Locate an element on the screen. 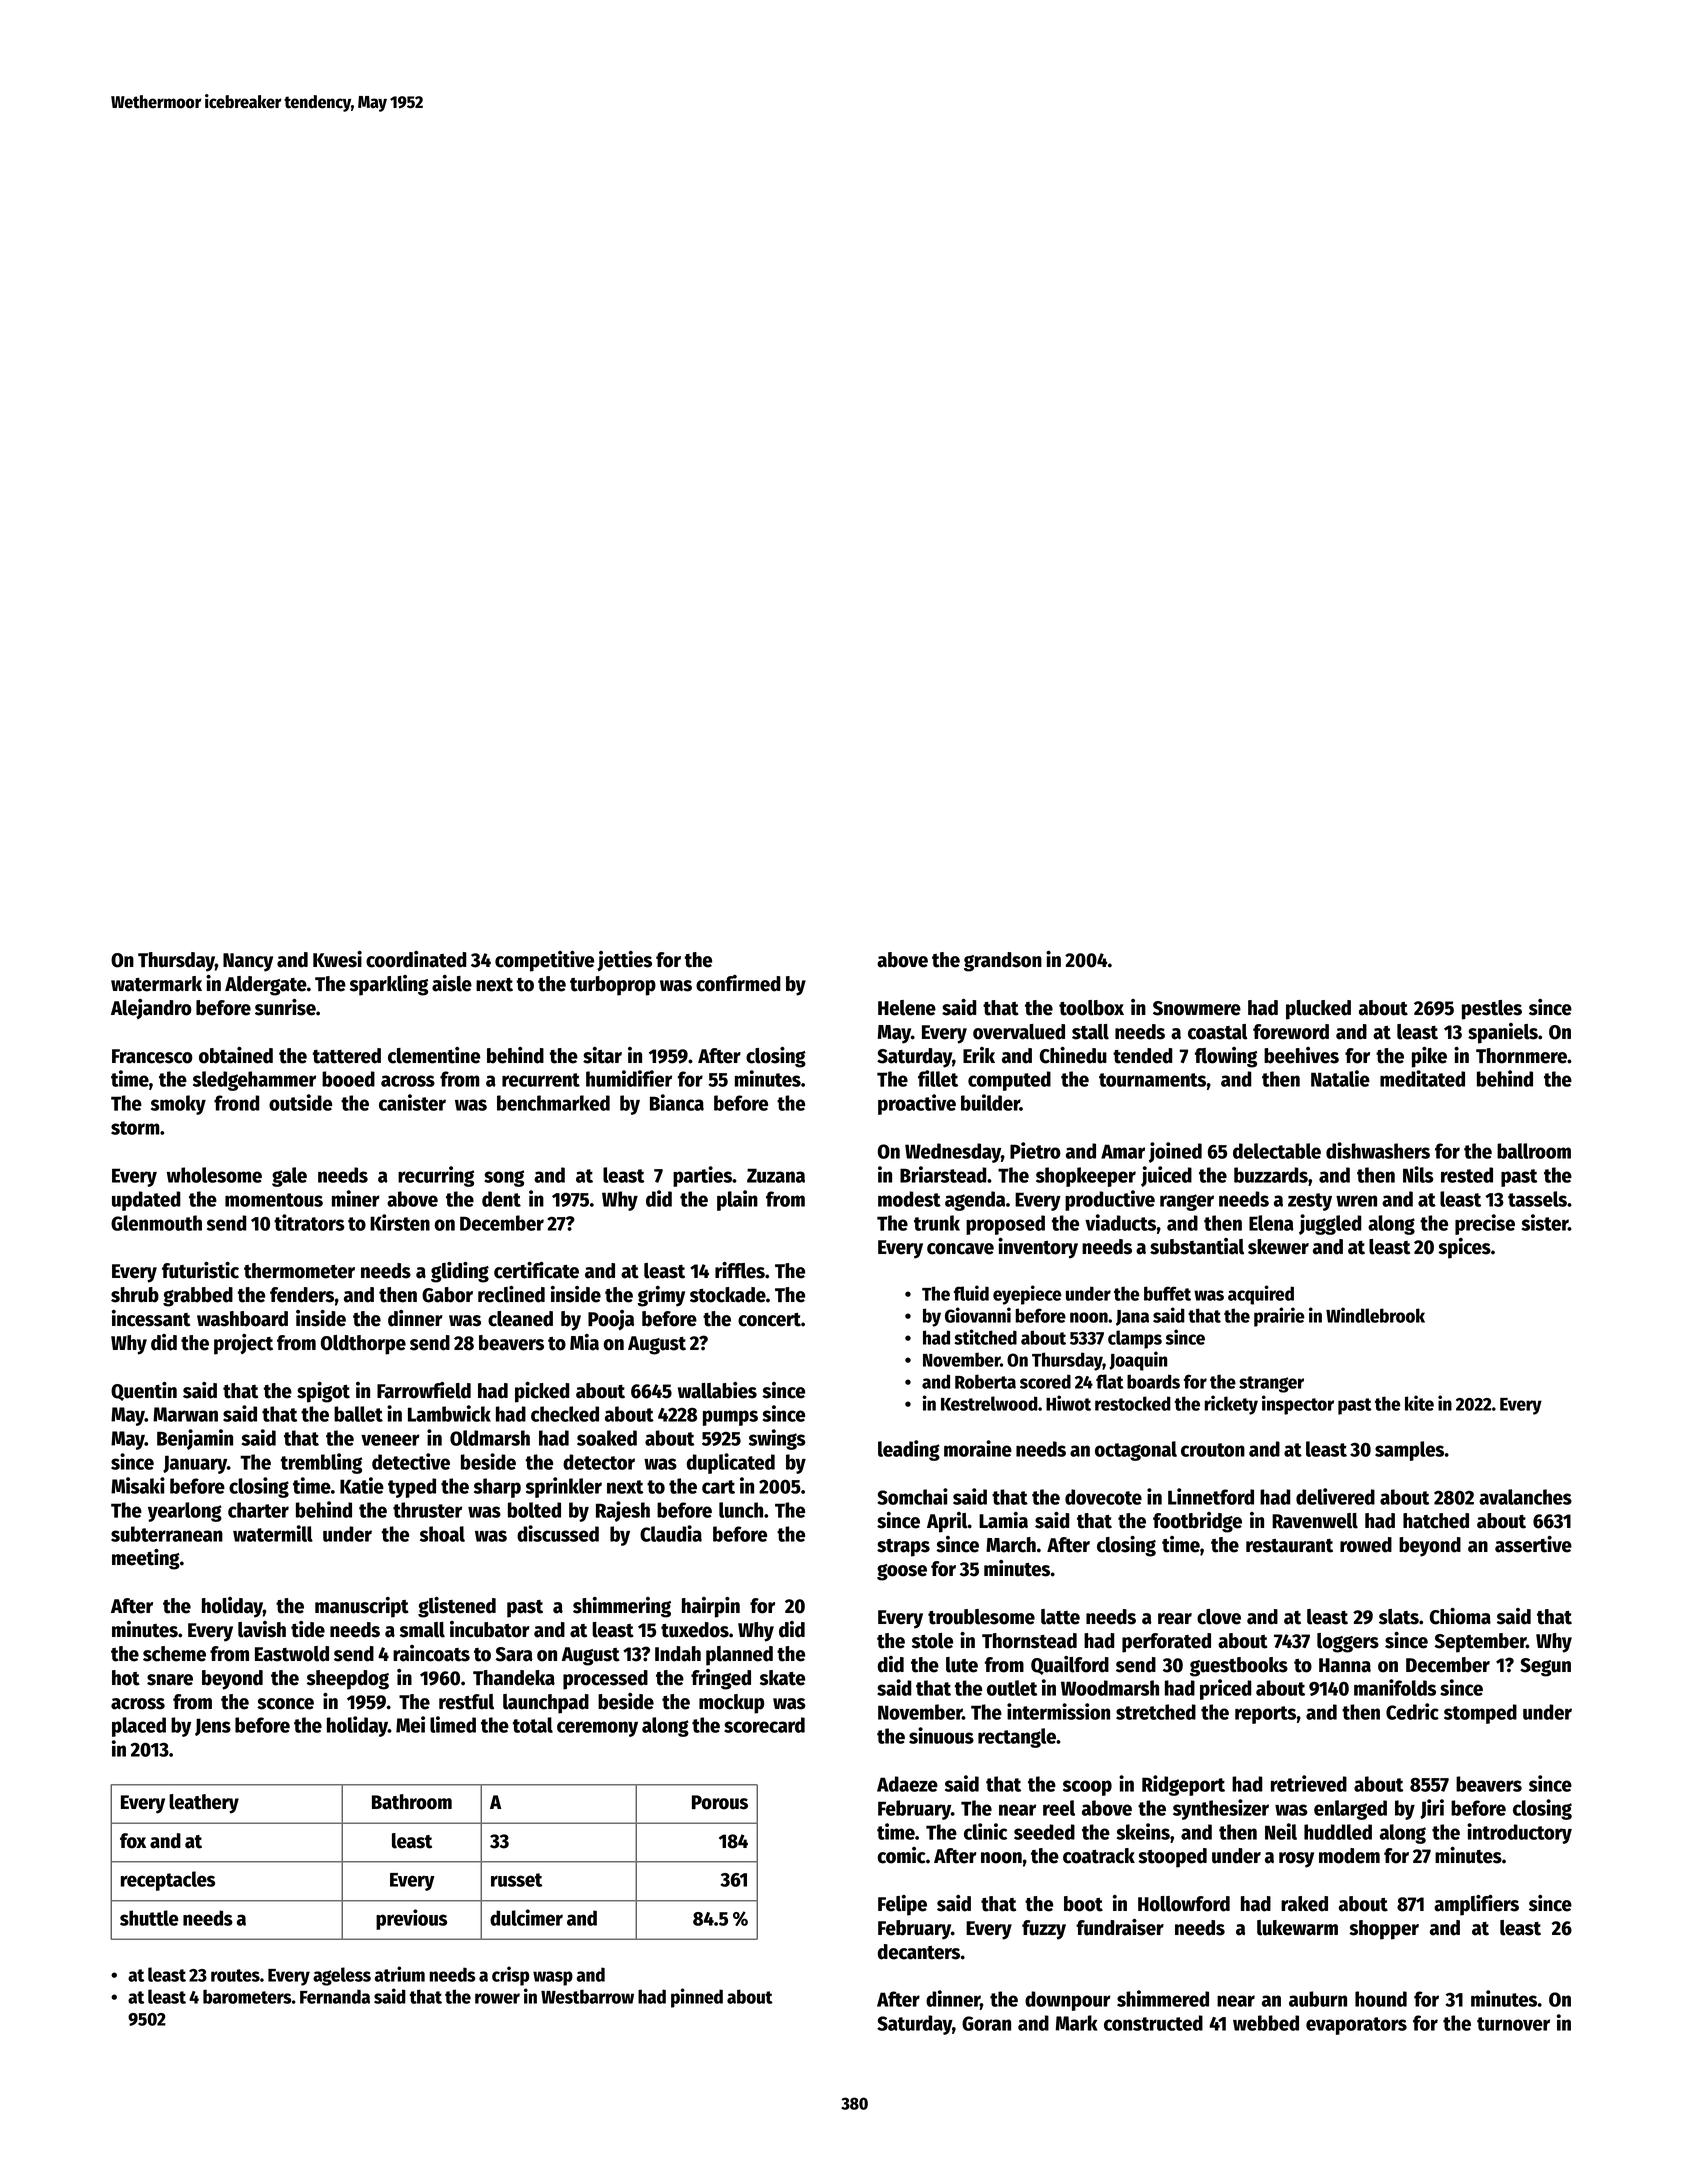 The height and width of the screenshot is (2178, 1683). Nancy is located at coordinates (248, 962).
